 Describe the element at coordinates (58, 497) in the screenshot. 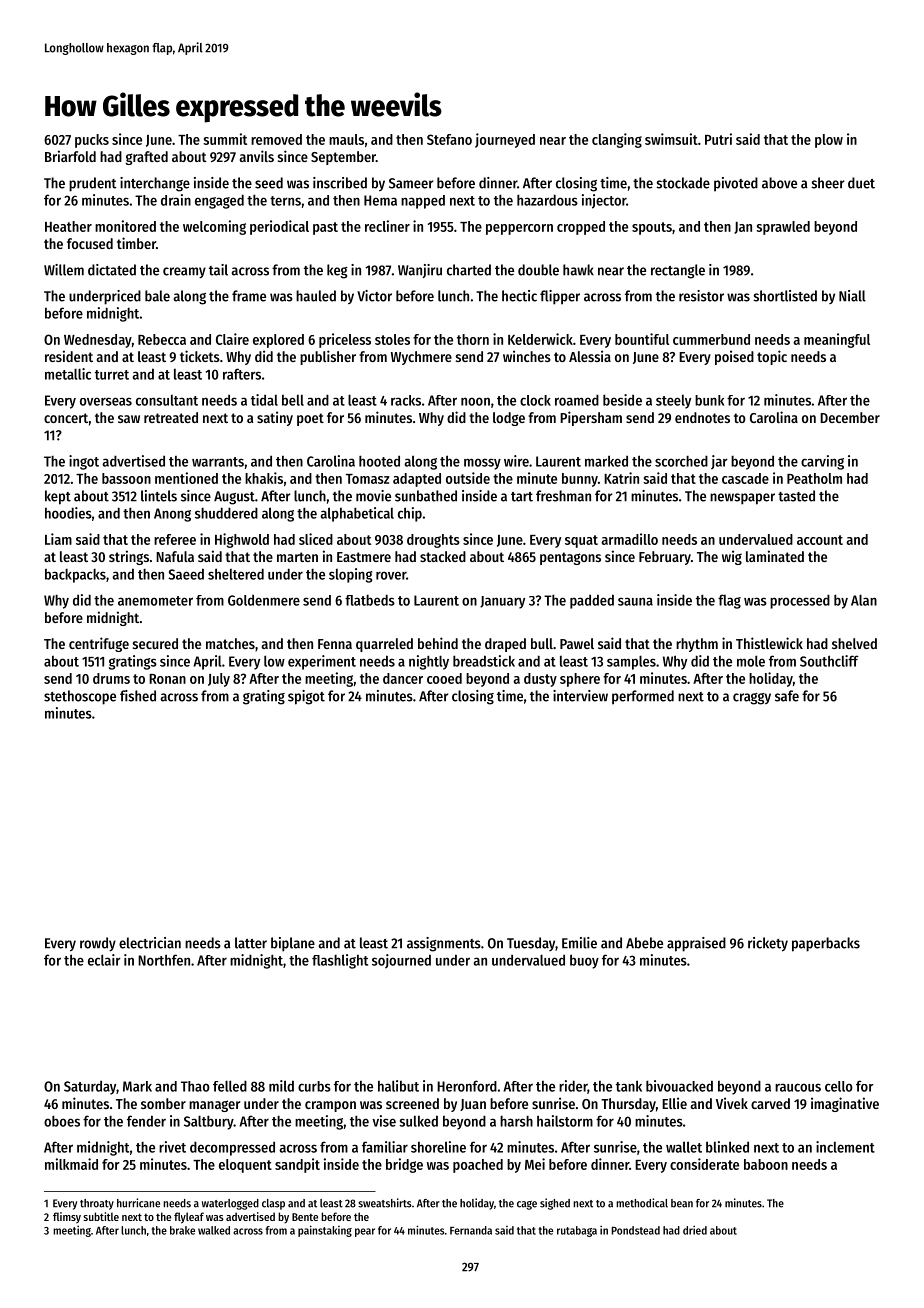

I see `kept` at that location.
